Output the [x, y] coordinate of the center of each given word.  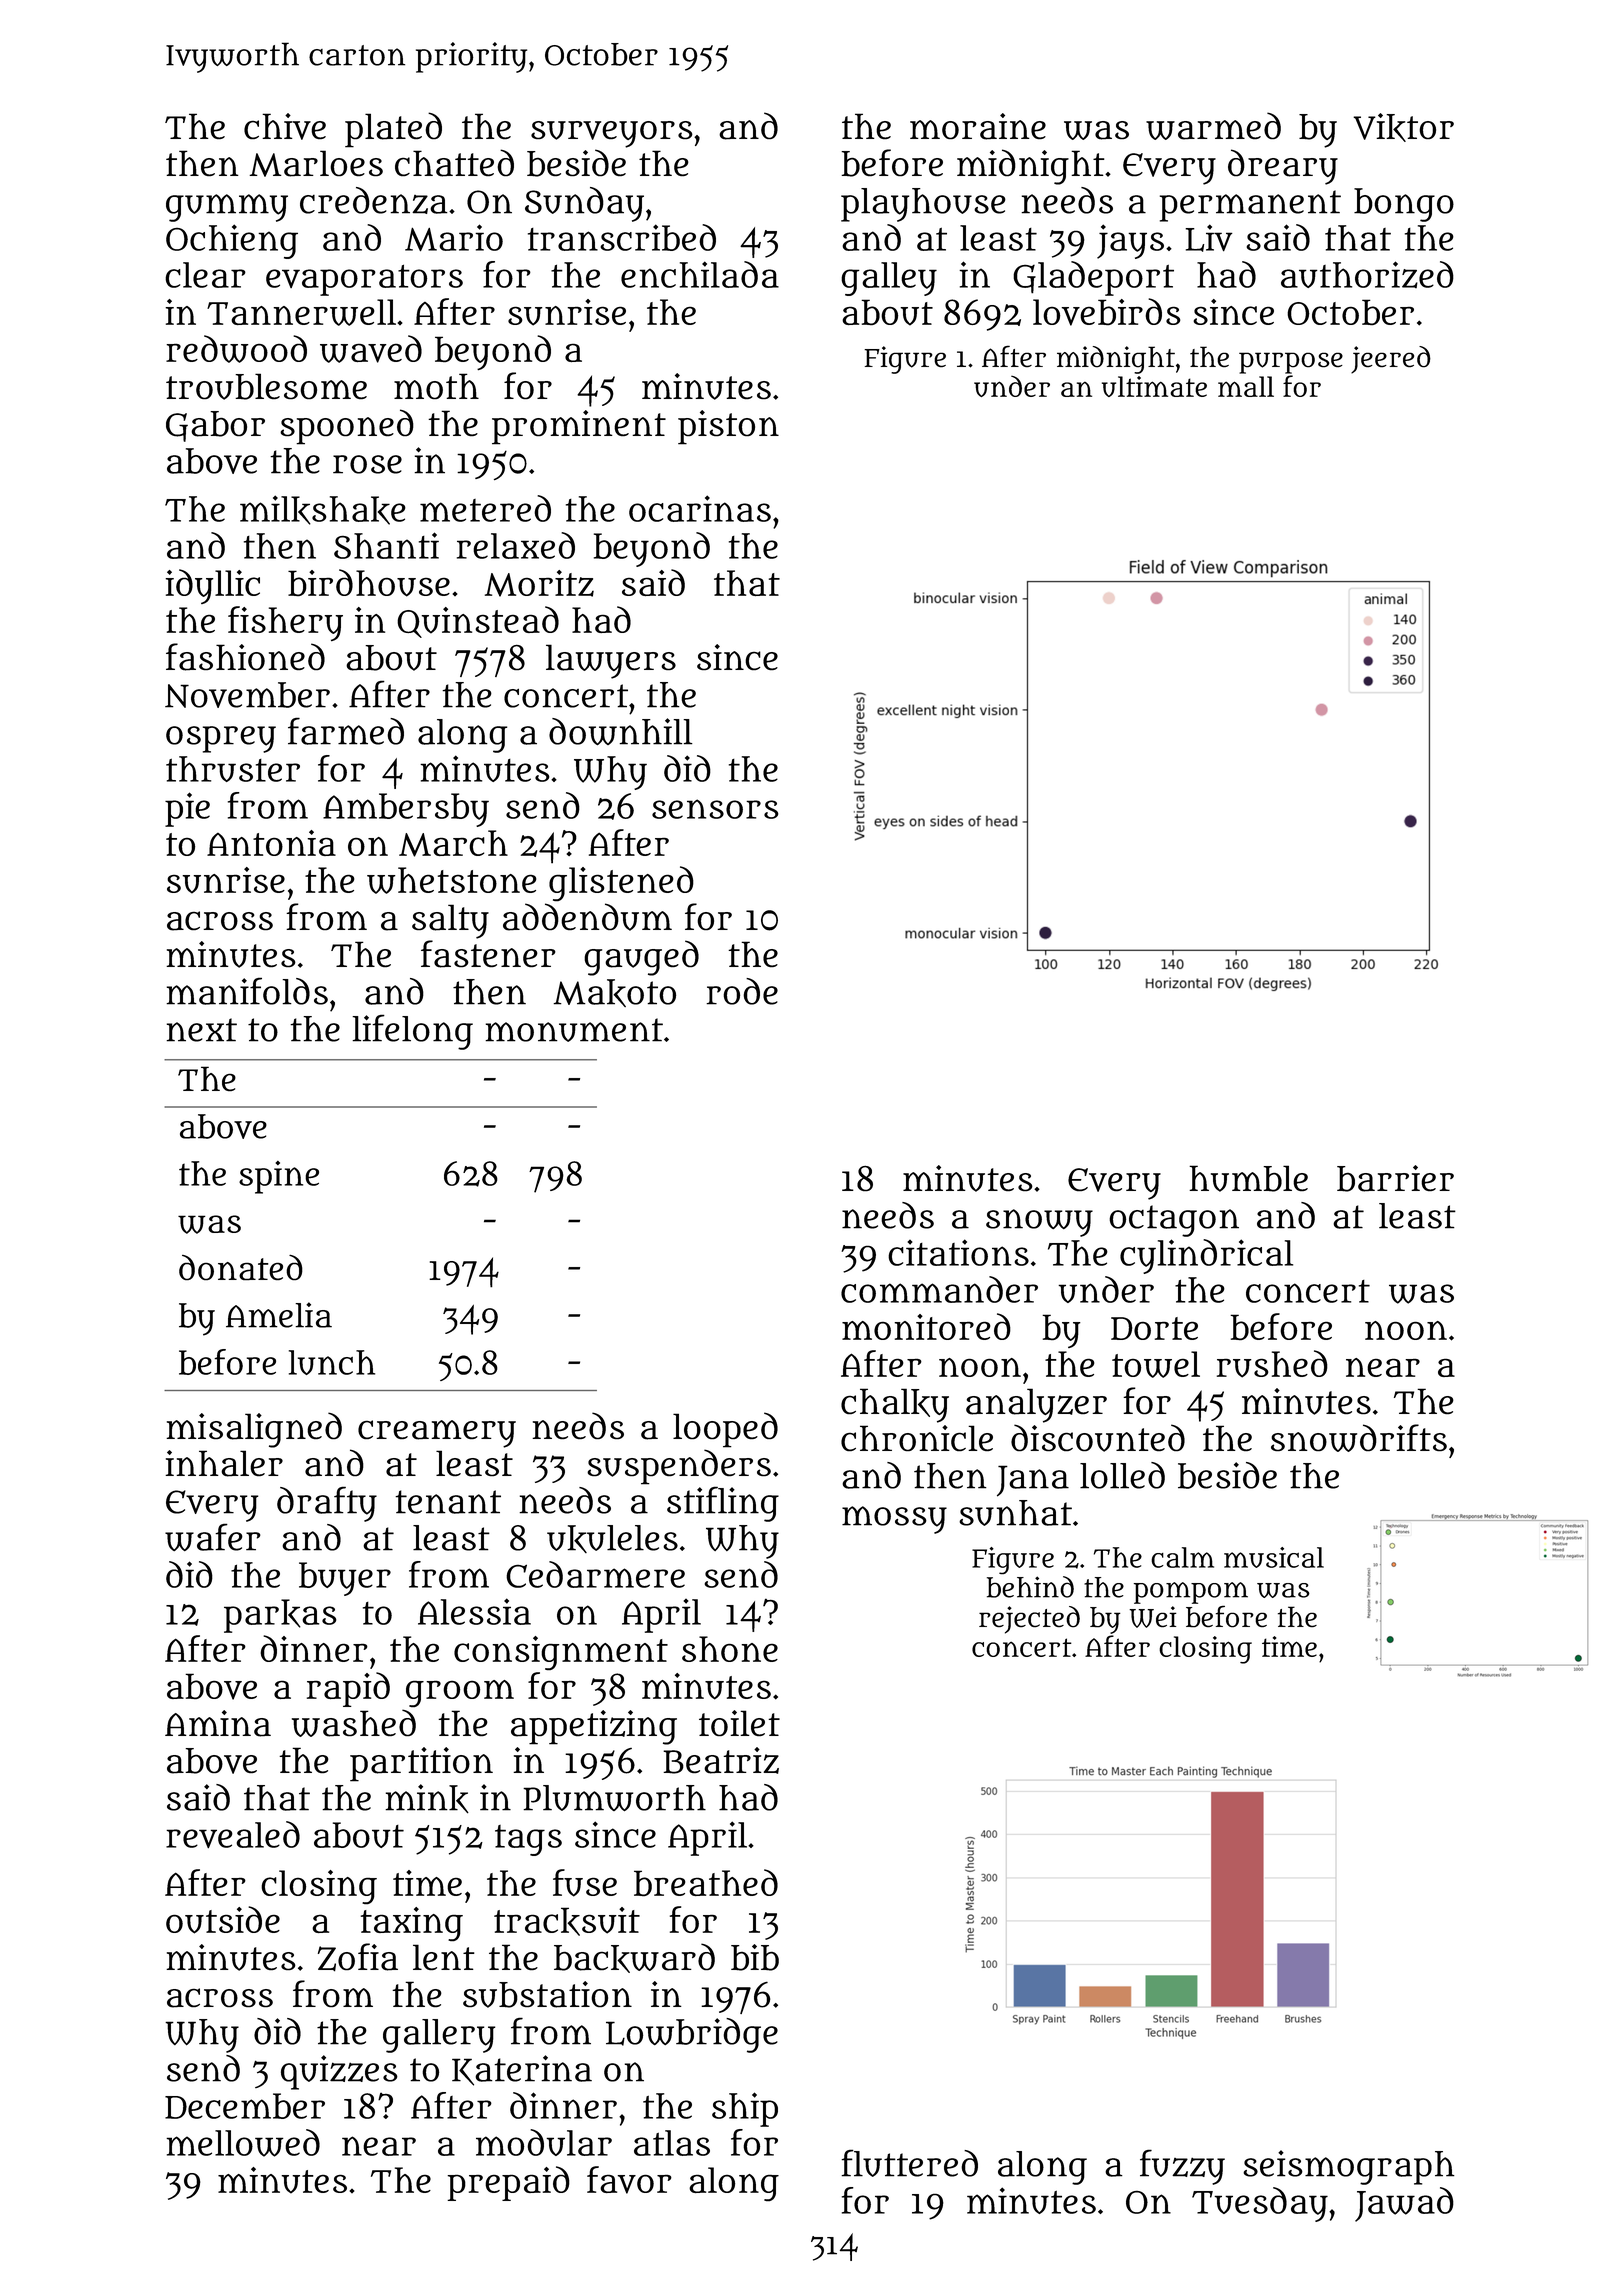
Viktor [1403, 127]
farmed [346, 731]
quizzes [339, 2072]
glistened [621, 883]
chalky [895, 1405]
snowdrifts [1359, 1438]
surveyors [612, 134]
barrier [1395, 1178]
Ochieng [232, 241]
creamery [437, 1434]
